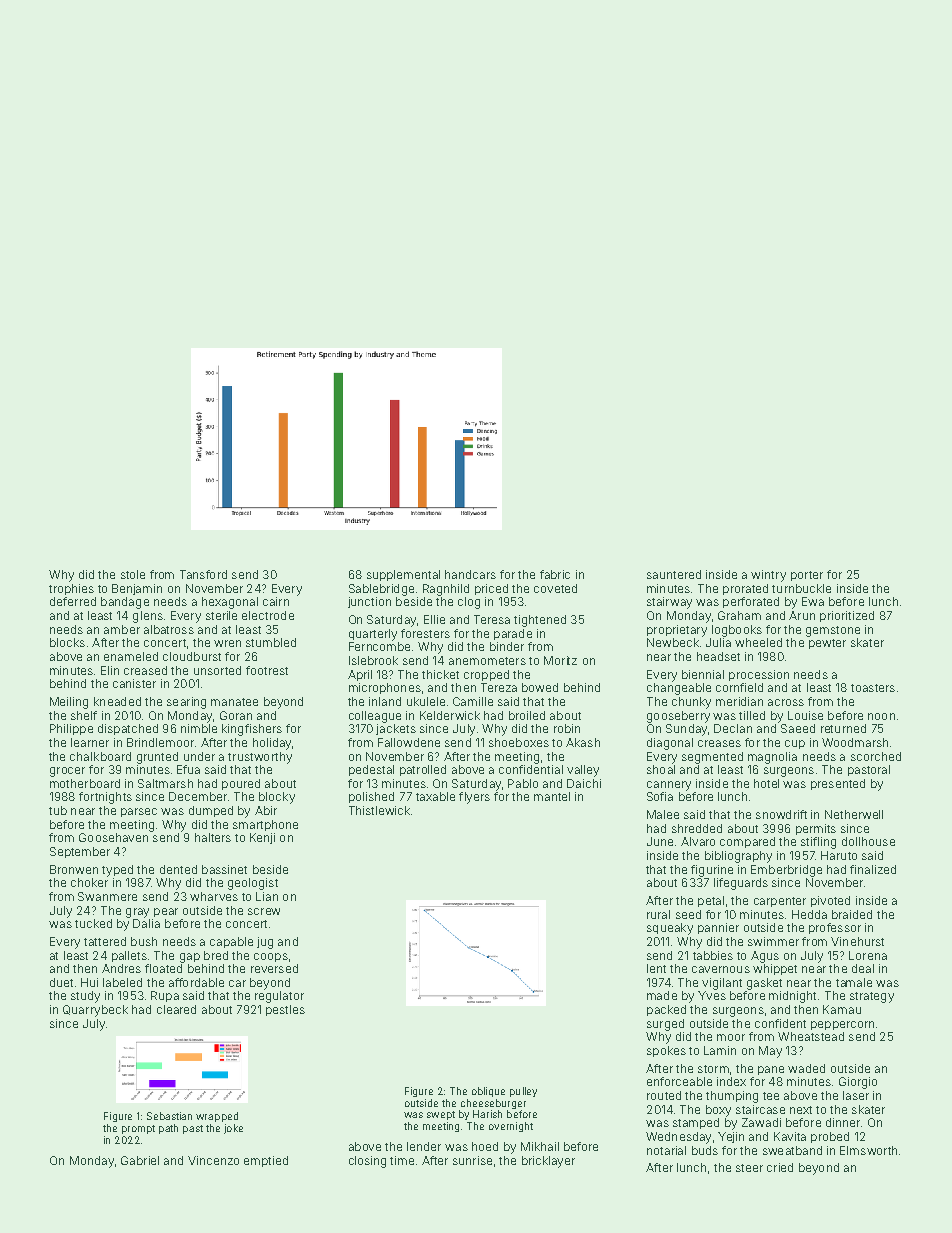 The width and height of the screenshot is (952, 1233). What do you see at coordinates (698, 841) in the screenshot?
I see `Alvaro` at bounding box center [698, 841].
